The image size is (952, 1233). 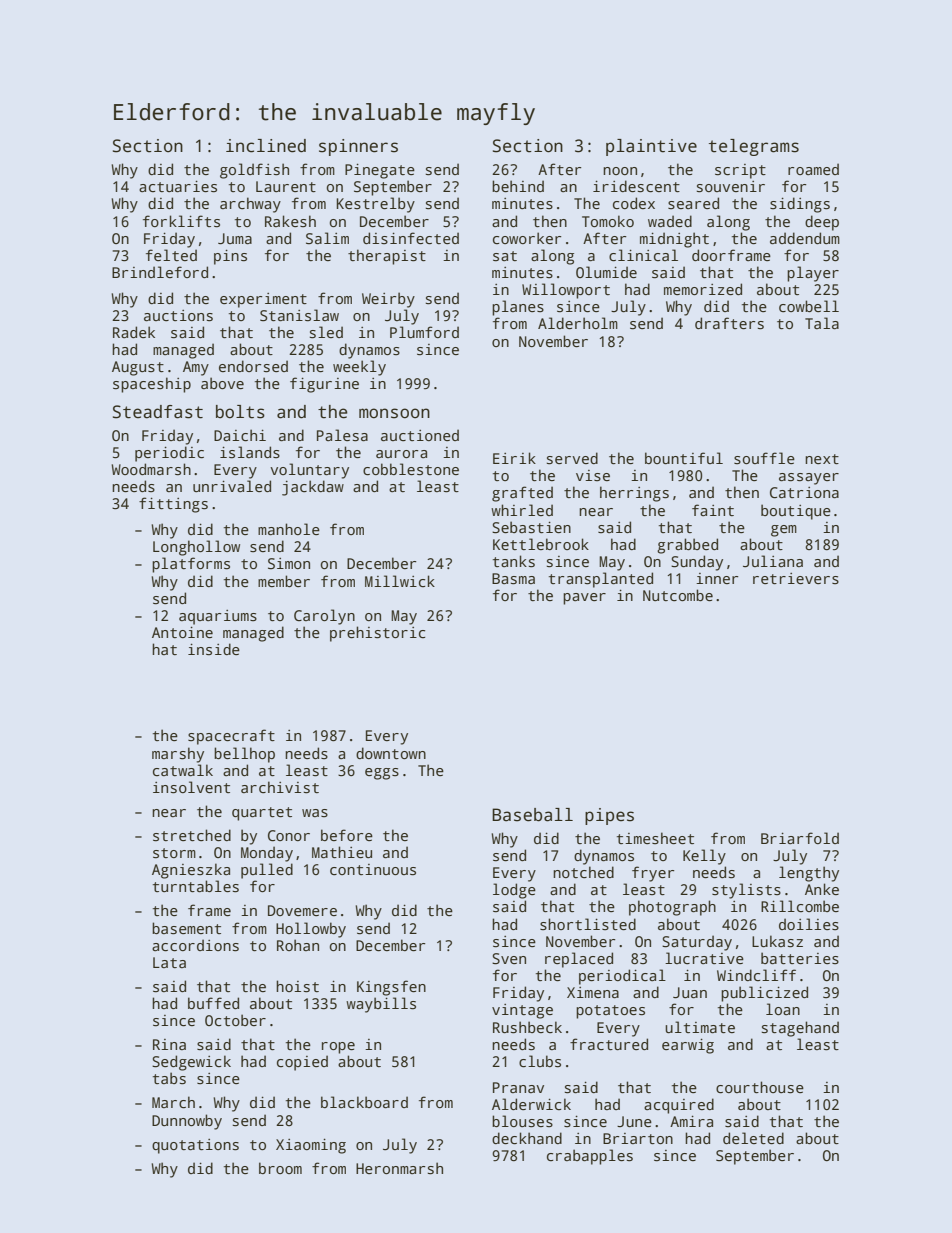 What do you see at coordinates (796, 578) in the screenshot?
I see `retrievers` at bounding box center [796, 578].
